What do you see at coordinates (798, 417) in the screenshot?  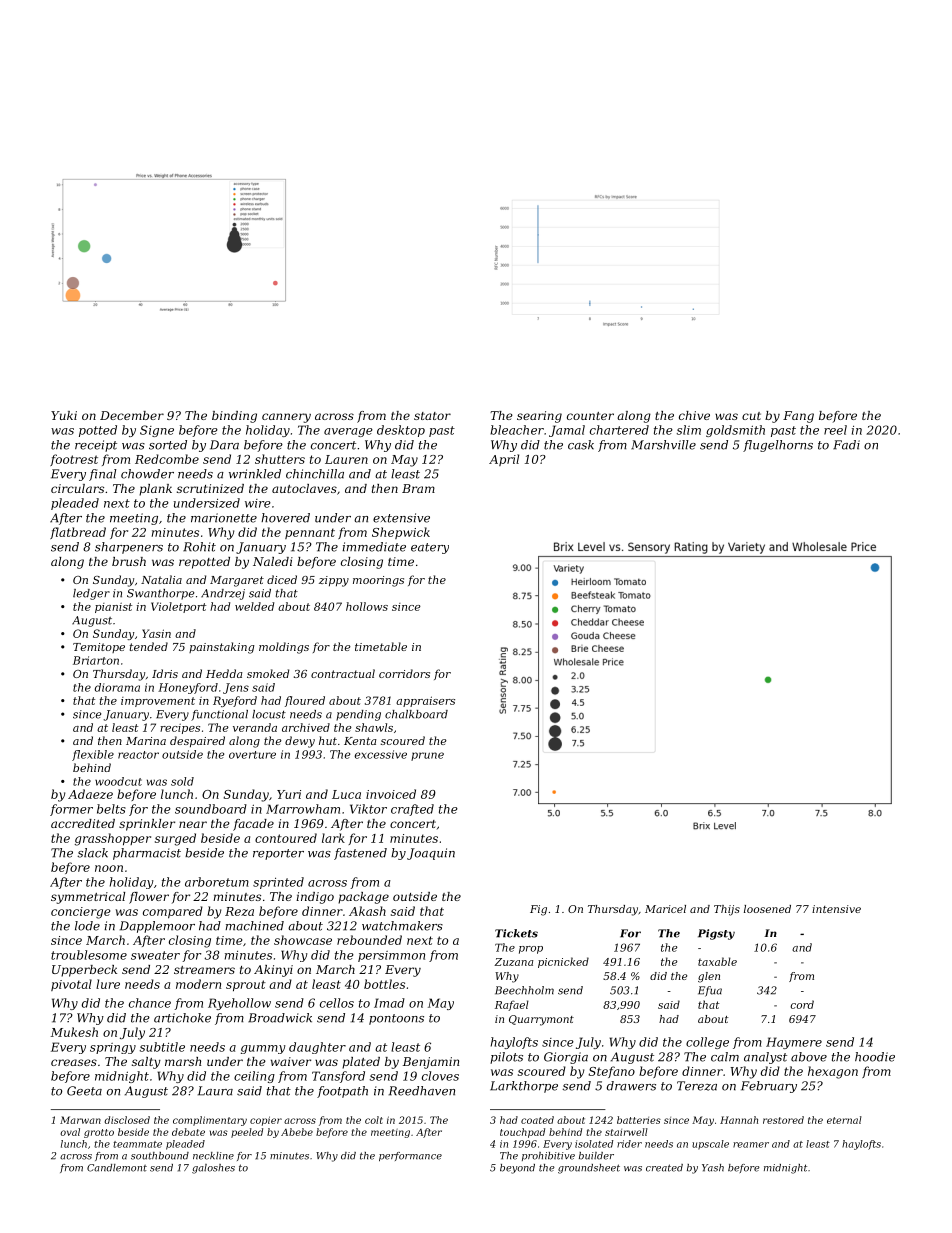 I see `Fang` at bounding box center [798, 417].
